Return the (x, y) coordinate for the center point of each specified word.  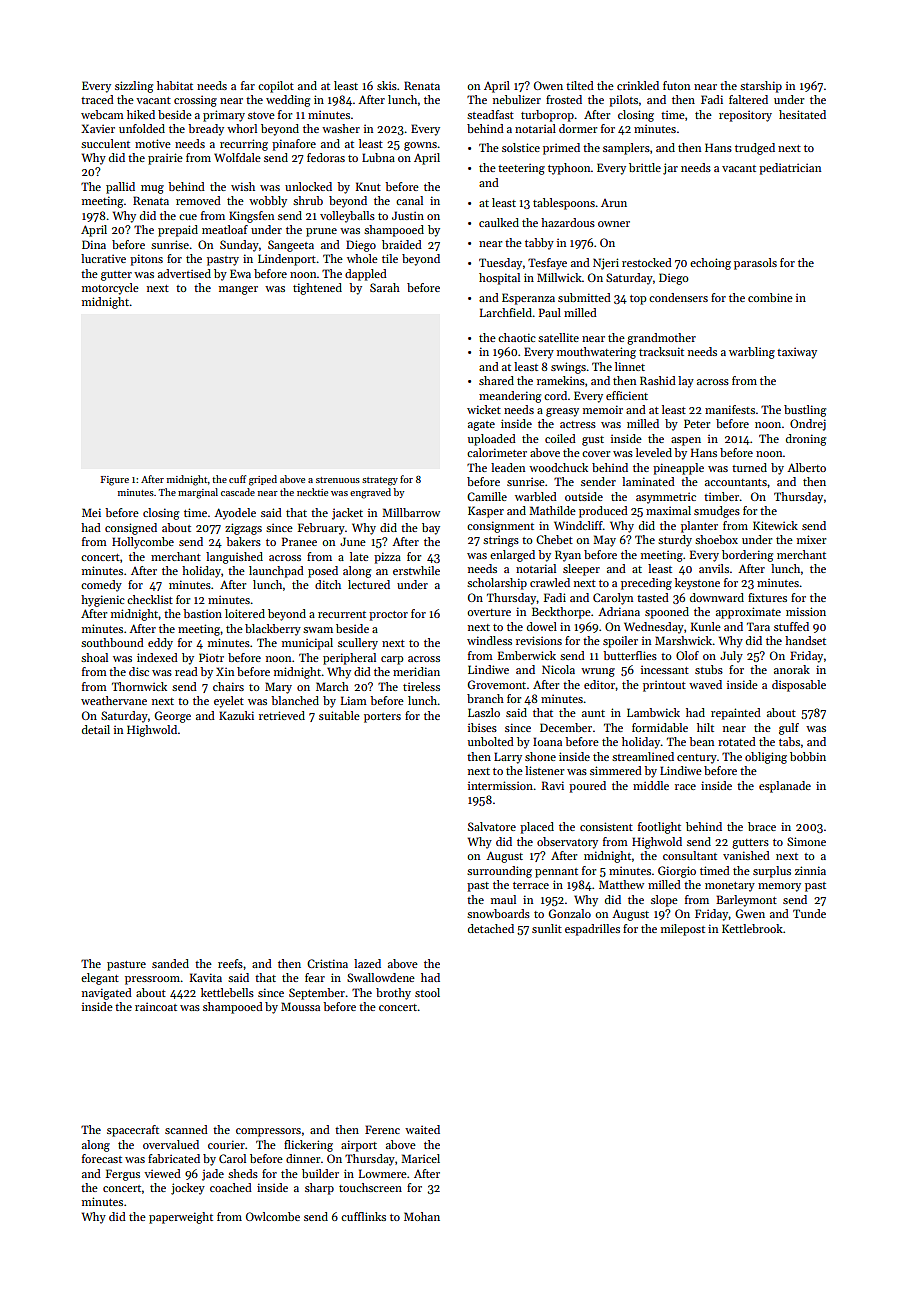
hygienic (103, 601)
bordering (747, 556)
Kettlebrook (752, 928)
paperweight (181, 1218)
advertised (184, 273)
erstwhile (416, 570)
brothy (393, 994)
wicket (484, 409)
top (638, 300)
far (248, 85)
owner (614, 224)
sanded (170, 963)
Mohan (422, 1216)
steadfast (490, 114)
